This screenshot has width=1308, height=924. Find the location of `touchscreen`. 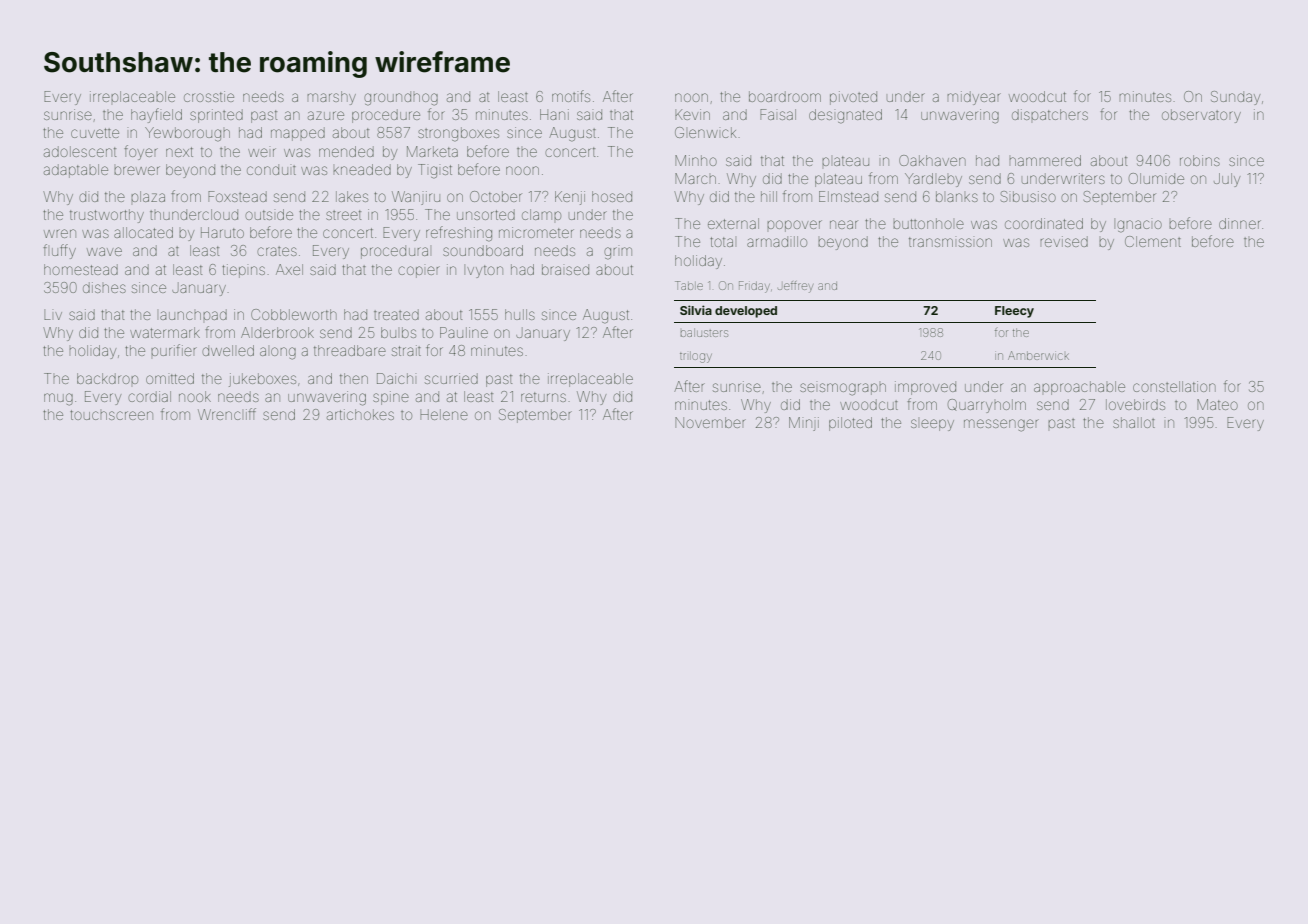

touchscreen is located at coordinates (111, 415).
